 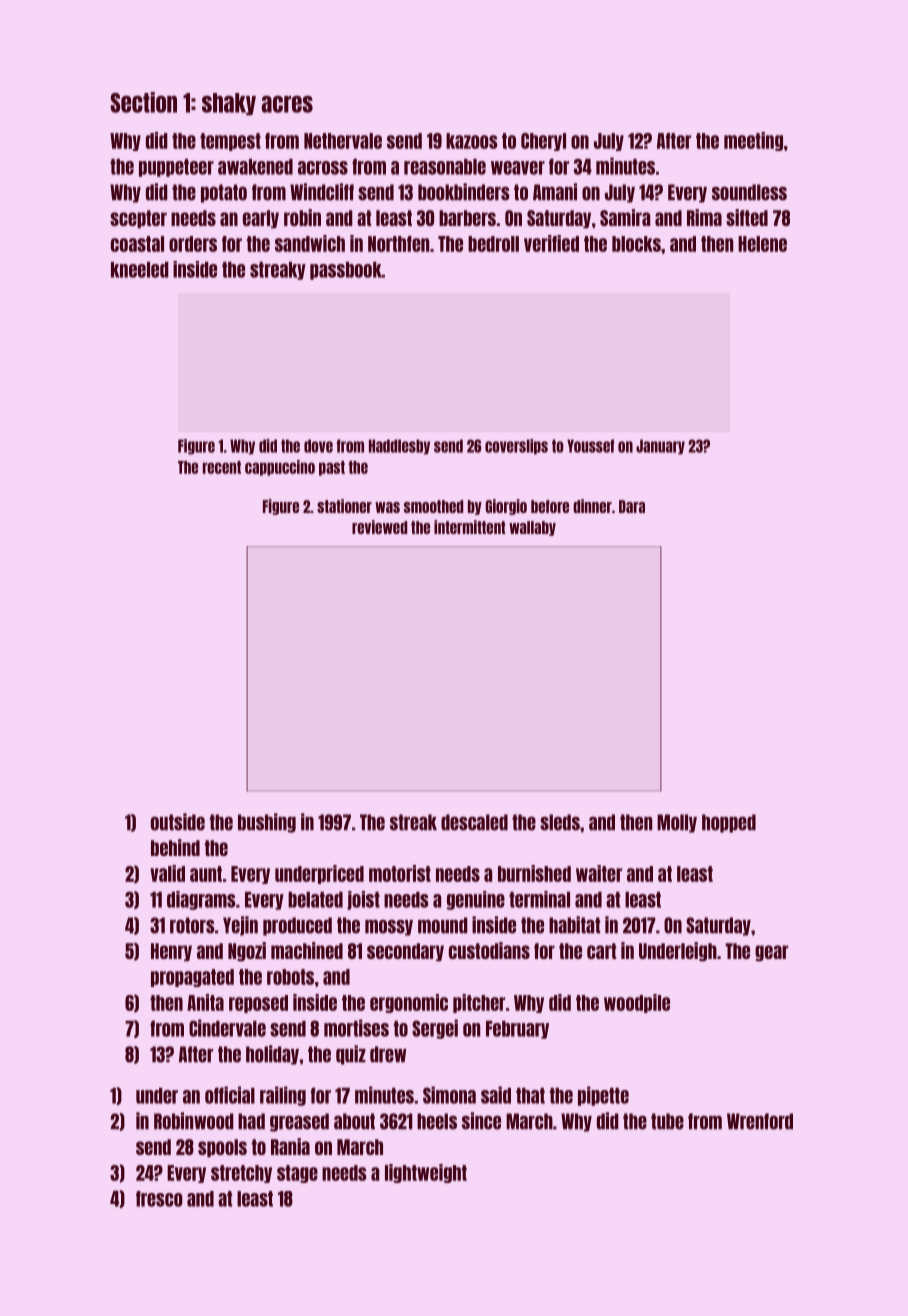 What do you see at coordinates (178, 822) in the page?
I see `outside` at bounding box center [178, 822].
